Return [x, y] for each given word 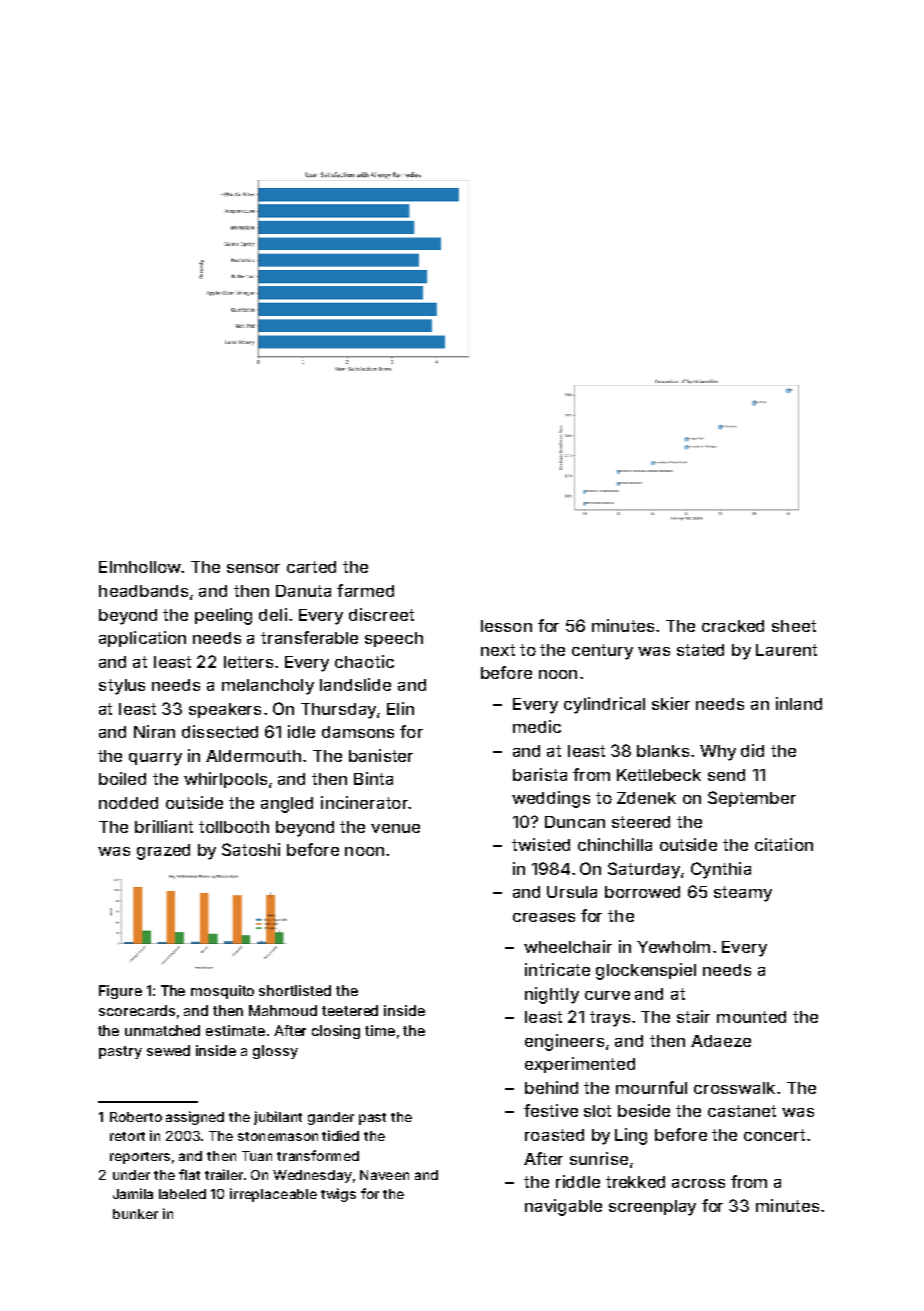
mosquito [222, 992]
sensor [253, 568]
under [131, 1175]
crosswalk [734, 1088]
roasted [554, 1135]
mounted [751, 1017]
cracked [733, 626]
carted [311, 567]
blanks [663, 751]
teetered [350, 1010]
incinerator [364, 802]
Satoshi [251, 849]
